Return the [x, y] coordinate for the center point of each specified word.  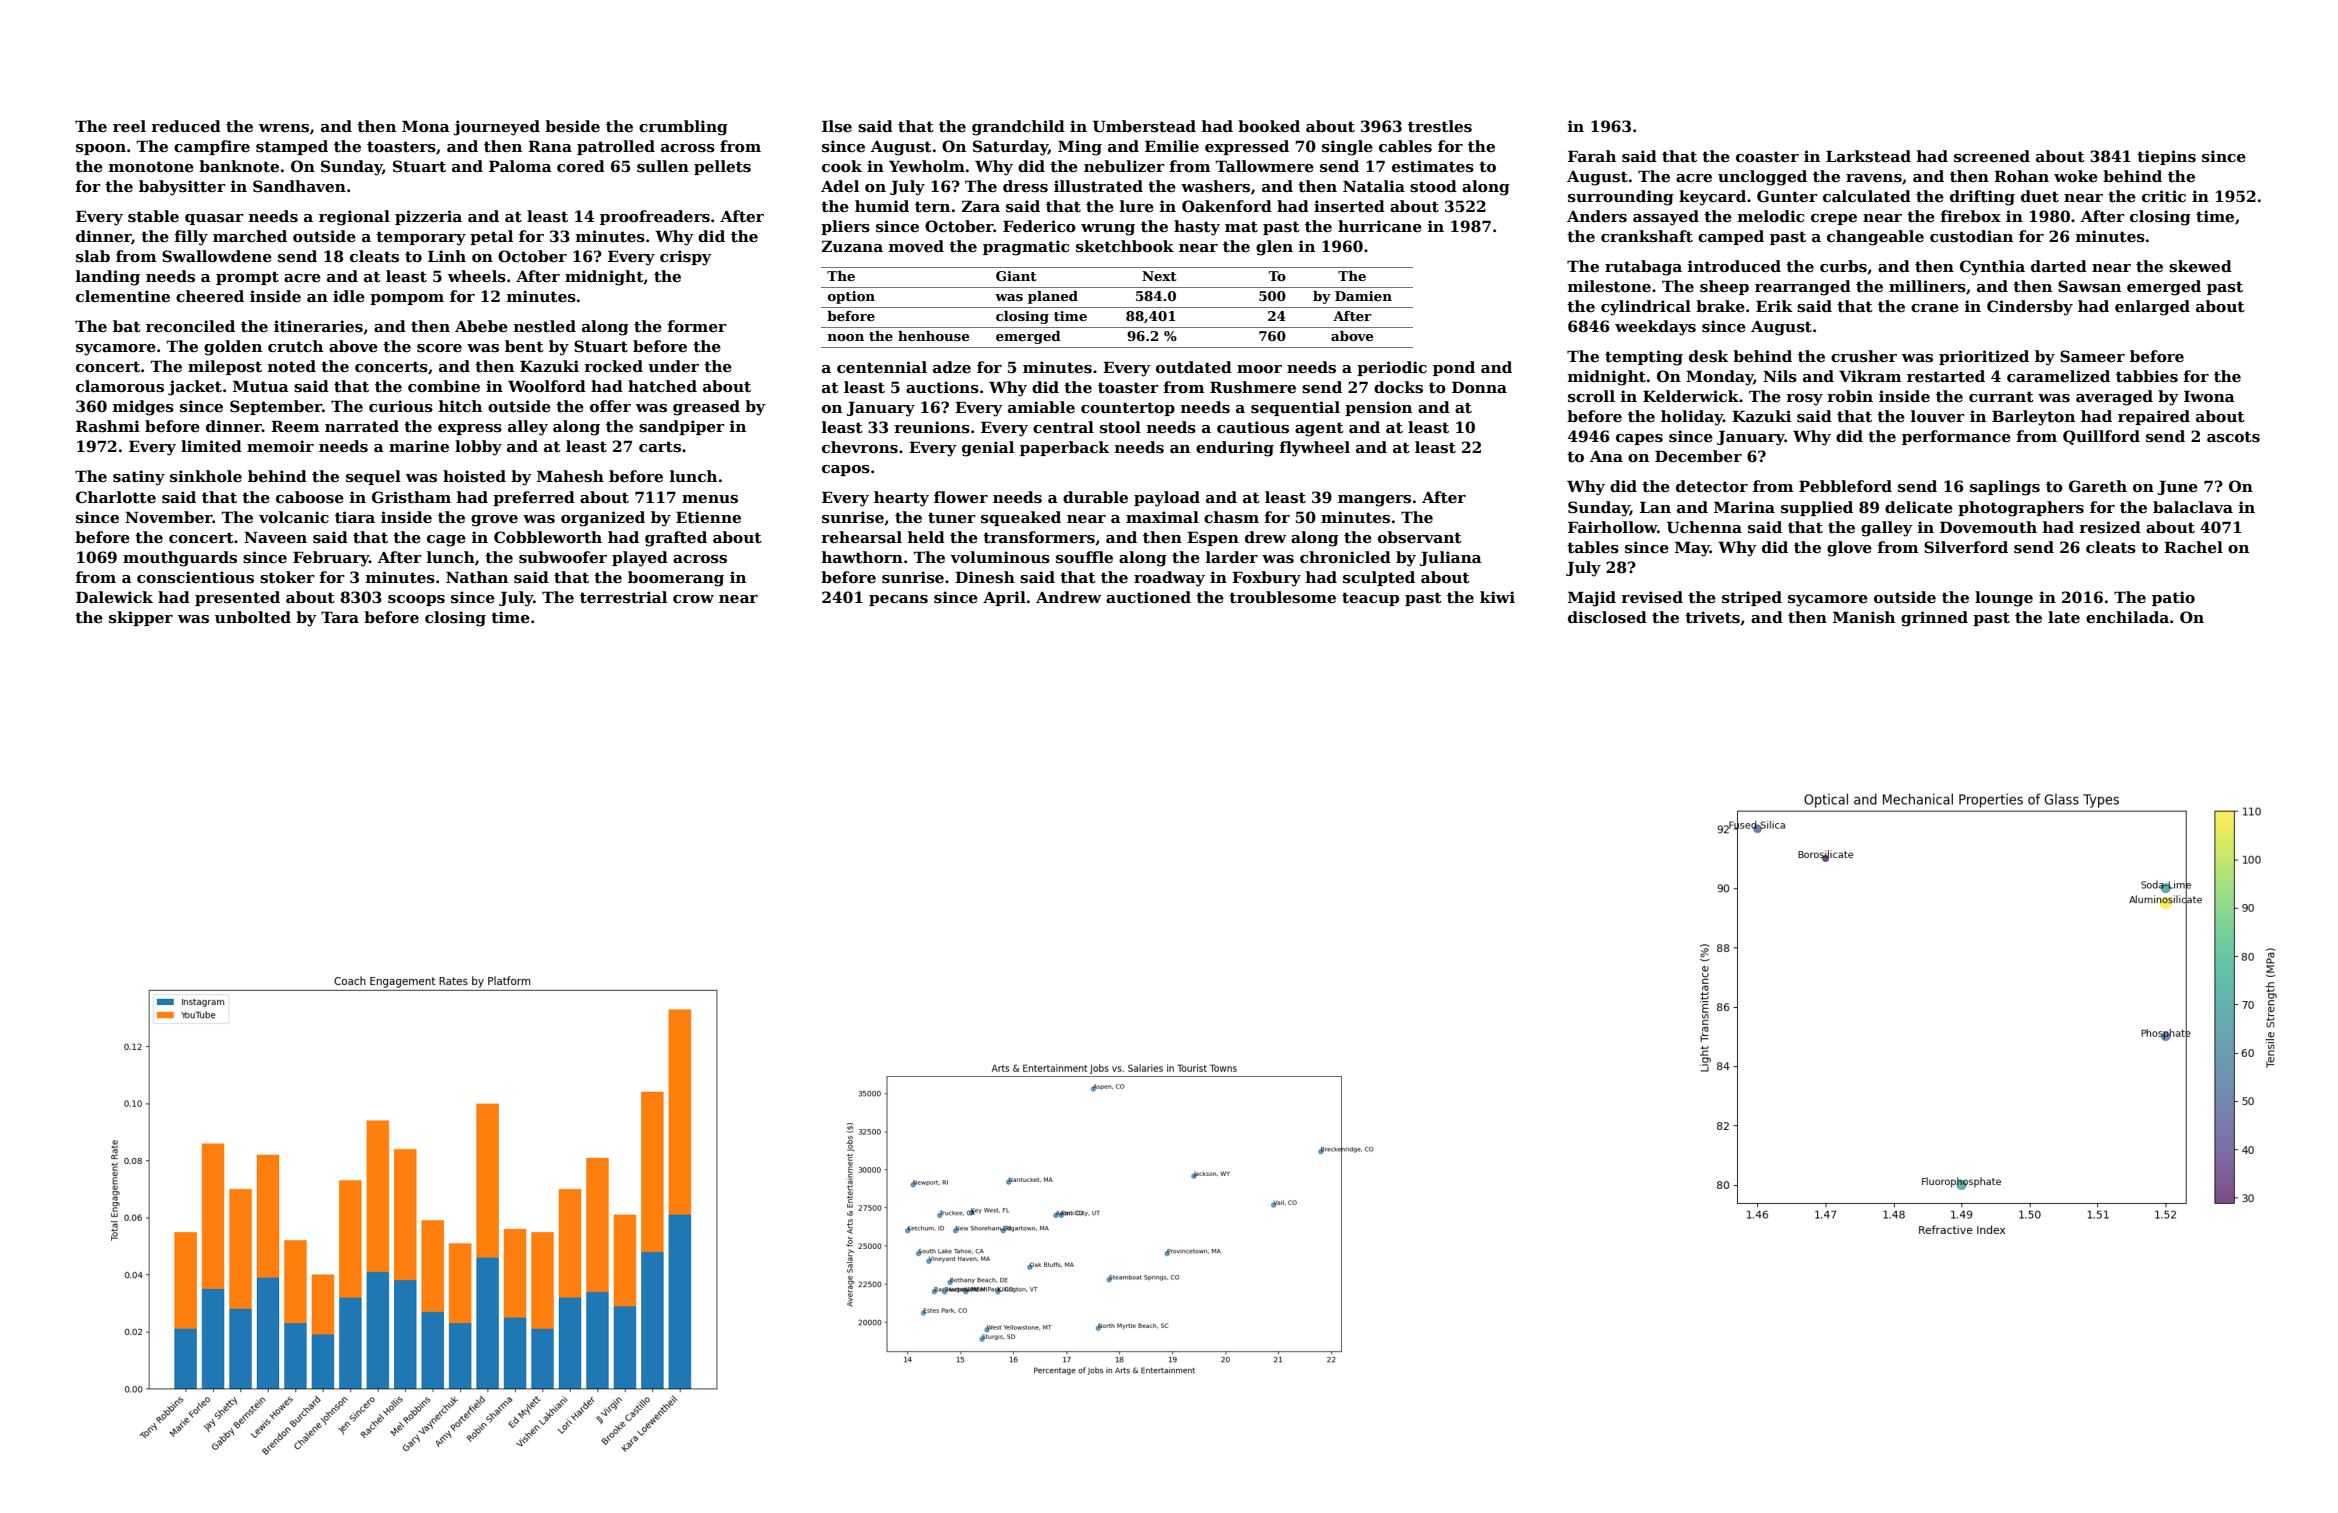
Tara [340, 617]
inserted [1349, 206]
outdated [1194, 367]
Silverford [1966, 547]
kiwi [1497, 597]
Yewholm [927, 166]
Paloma [520, 166]
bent [524, 346]
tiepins [2166, 157]
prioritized [1984, 357]
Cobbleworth [548, 537]
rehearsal [861, 537]
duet [2040, 196]
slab [93, 256]
